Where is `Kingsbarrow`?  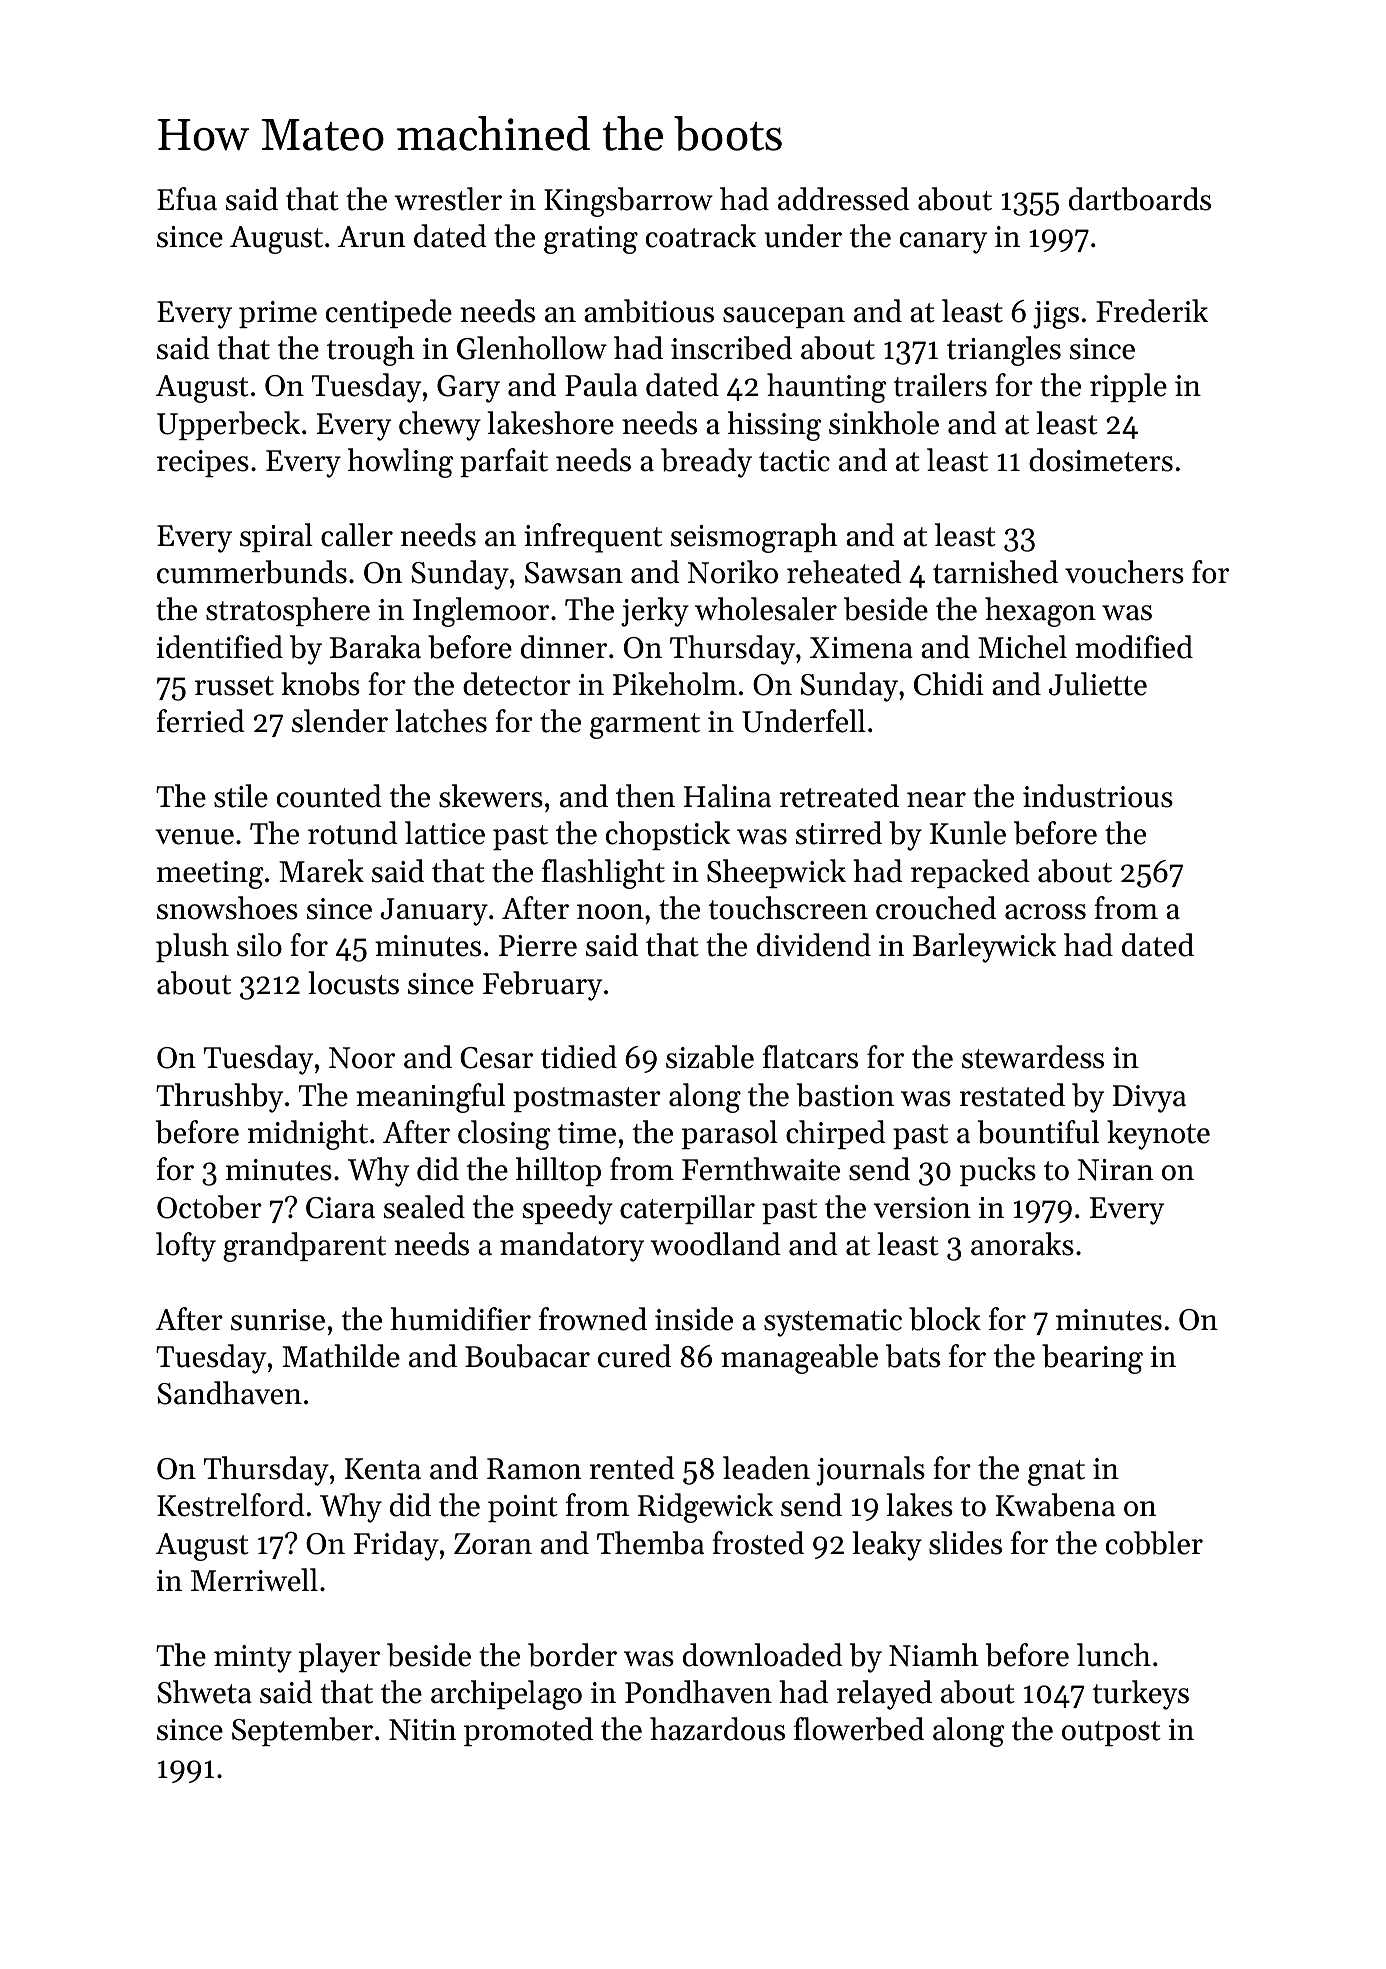 Kingsbarrow is located at coordinates (628, 202).
